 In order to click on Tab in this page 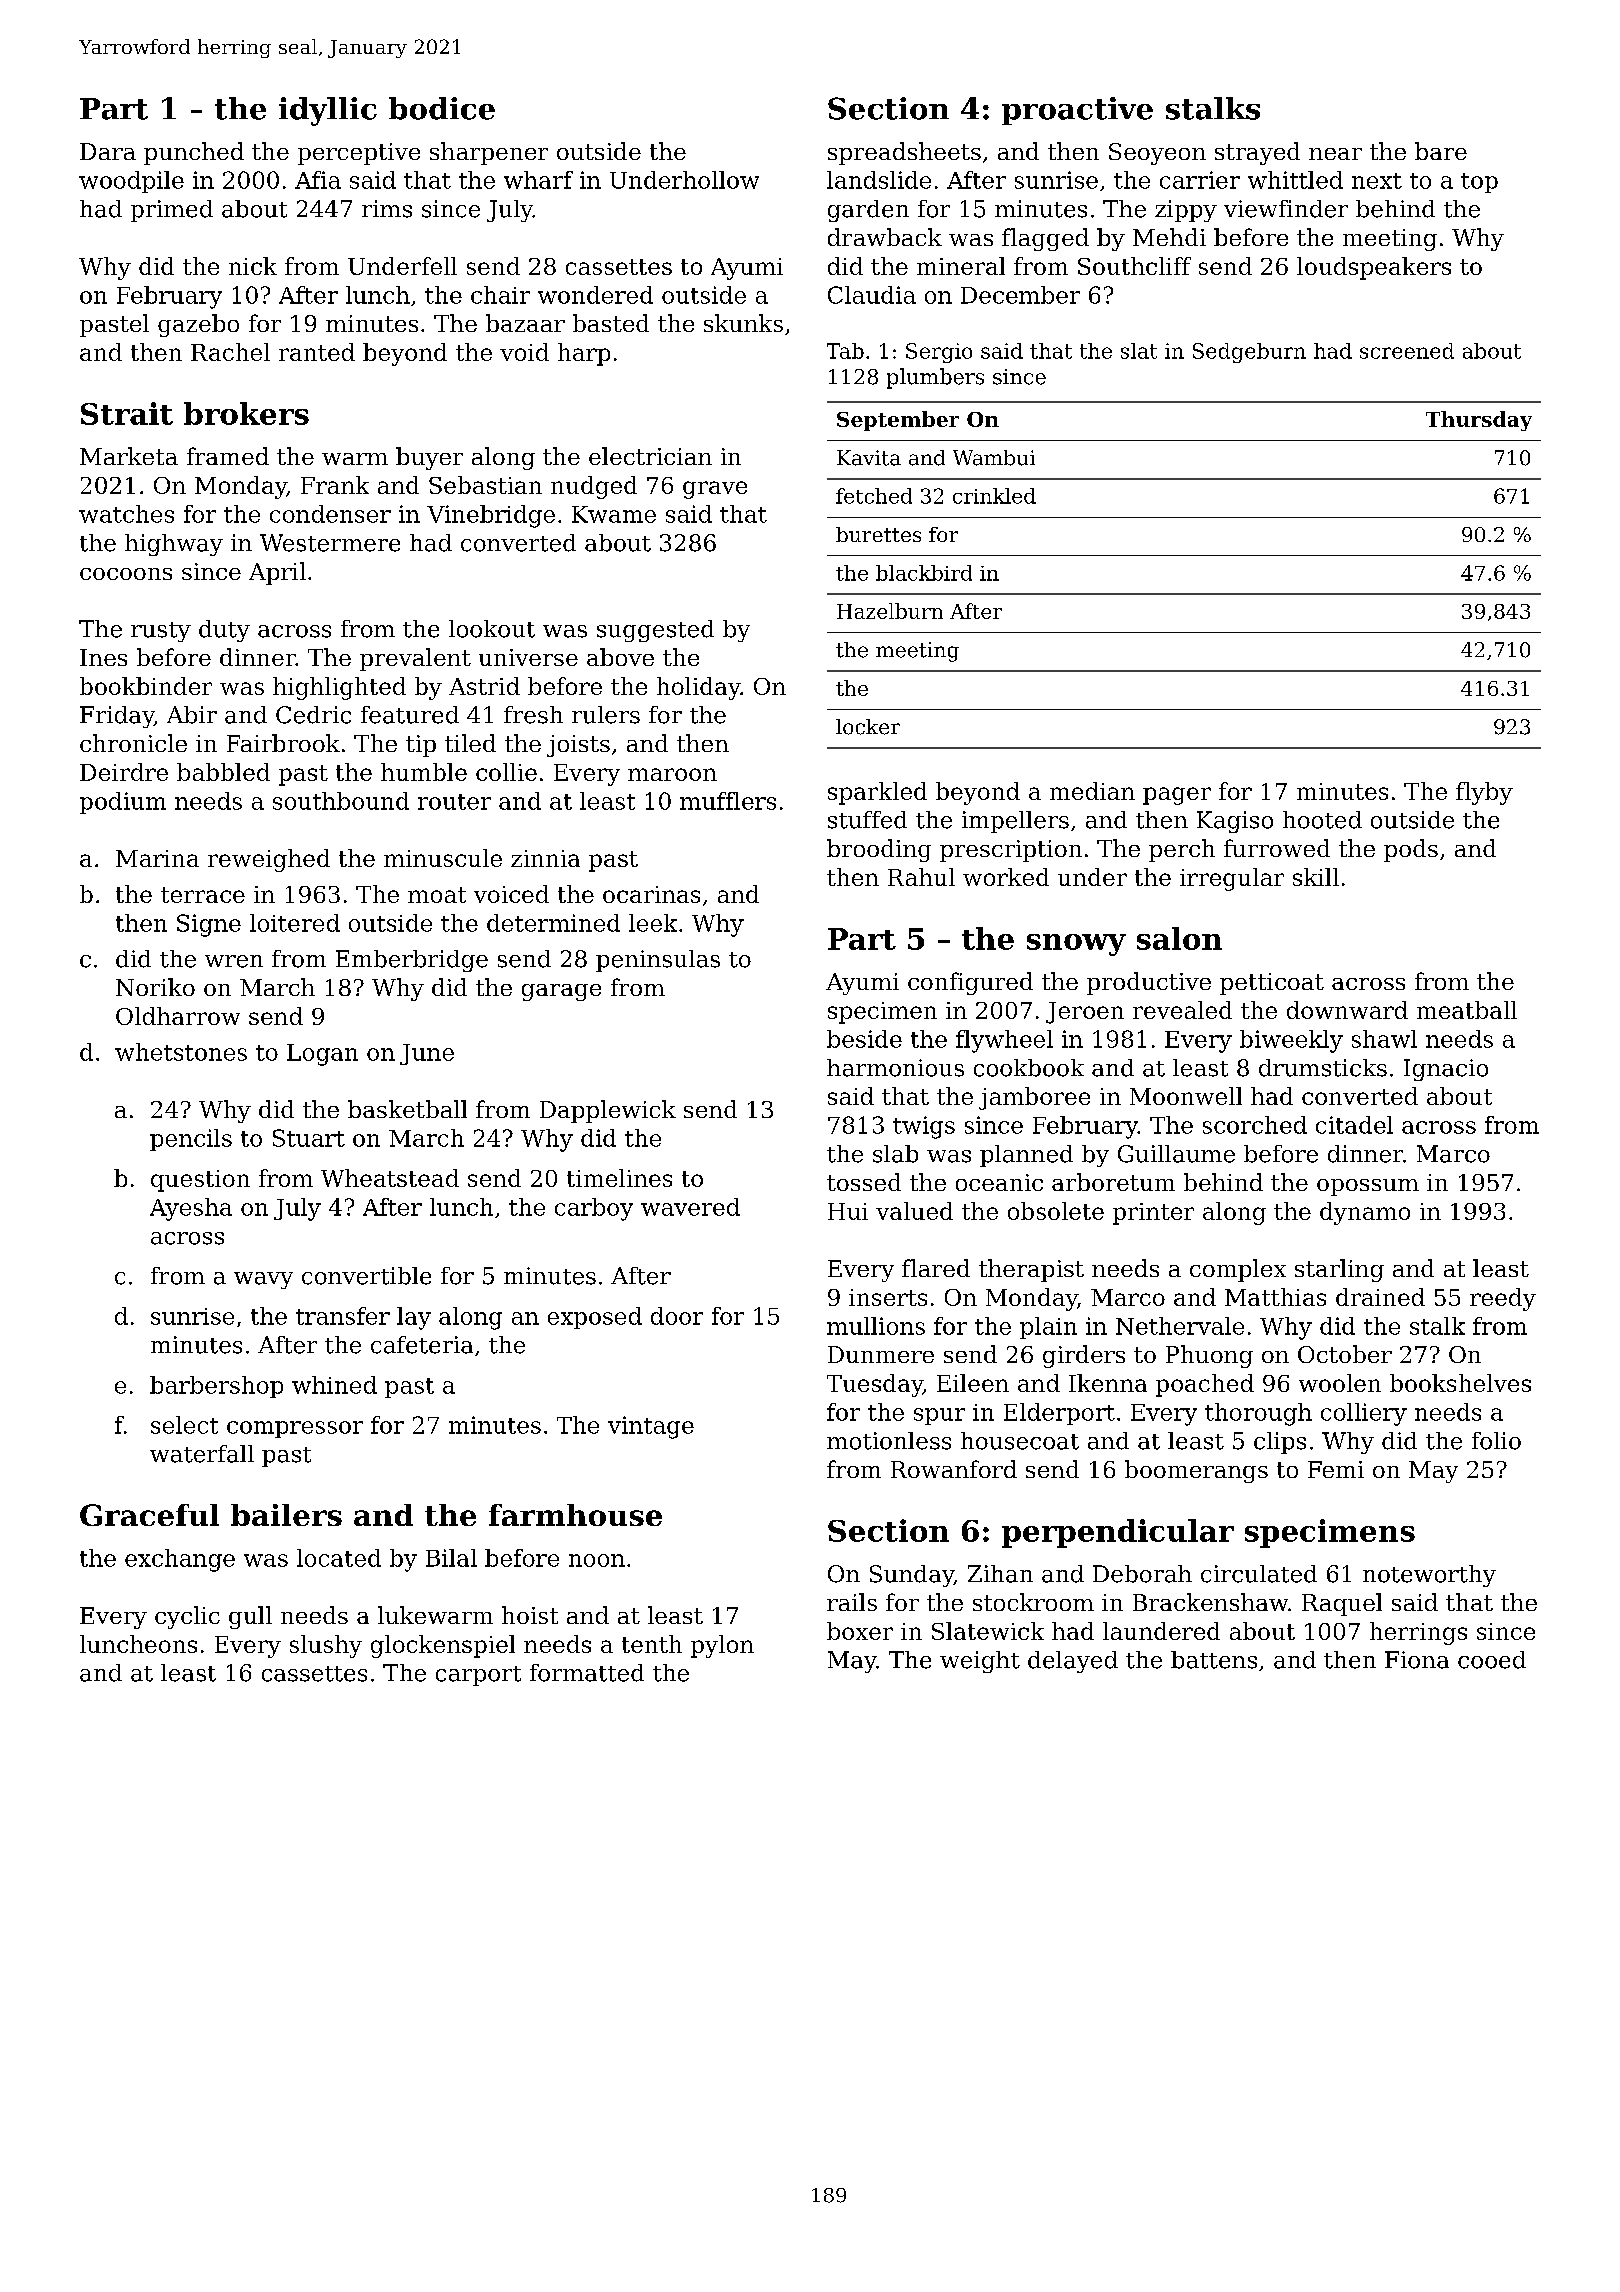, I will do `click(845, 351)`.
